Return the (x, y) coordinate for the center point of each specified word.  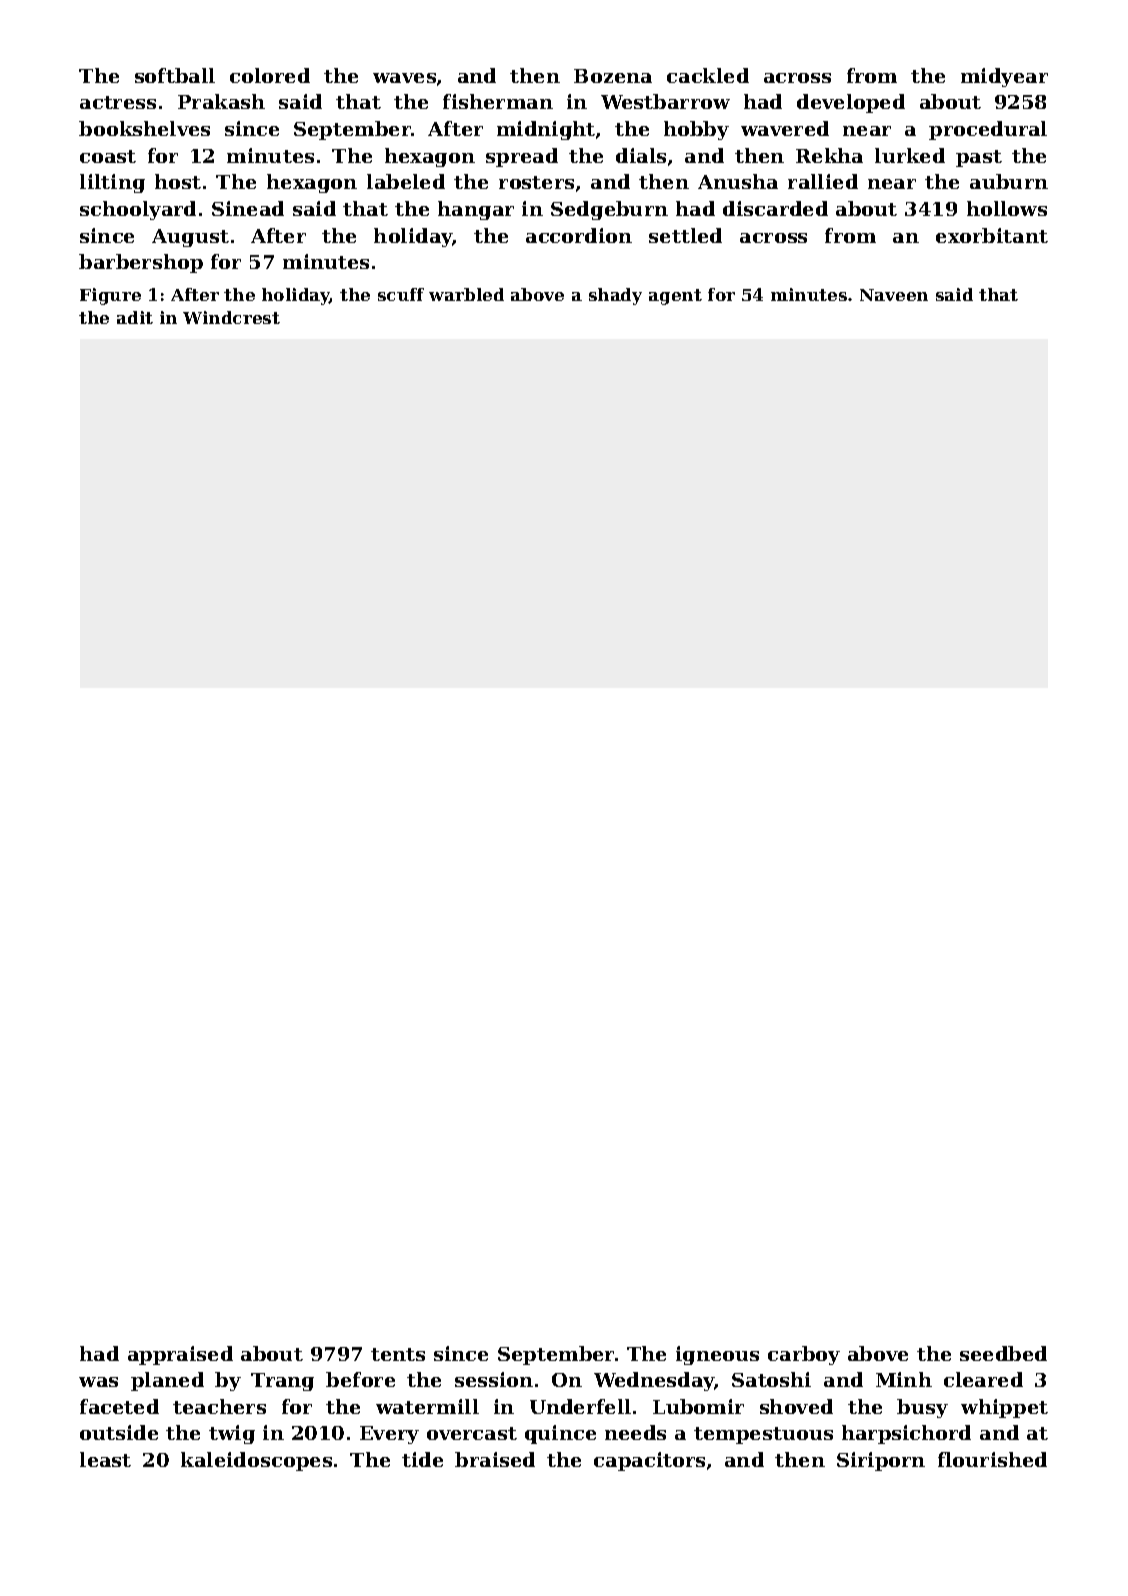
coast (108, 156)
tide (422, 1459)
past (979, 158)
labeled (406, 181)
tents (398, 1354)
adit (135, 317)
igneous (717, 1355)
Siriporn (881, 1461)
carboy (804, 1355)
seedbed (1003, 1353)
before (360, 1379)
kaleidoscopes (256, 1461)
